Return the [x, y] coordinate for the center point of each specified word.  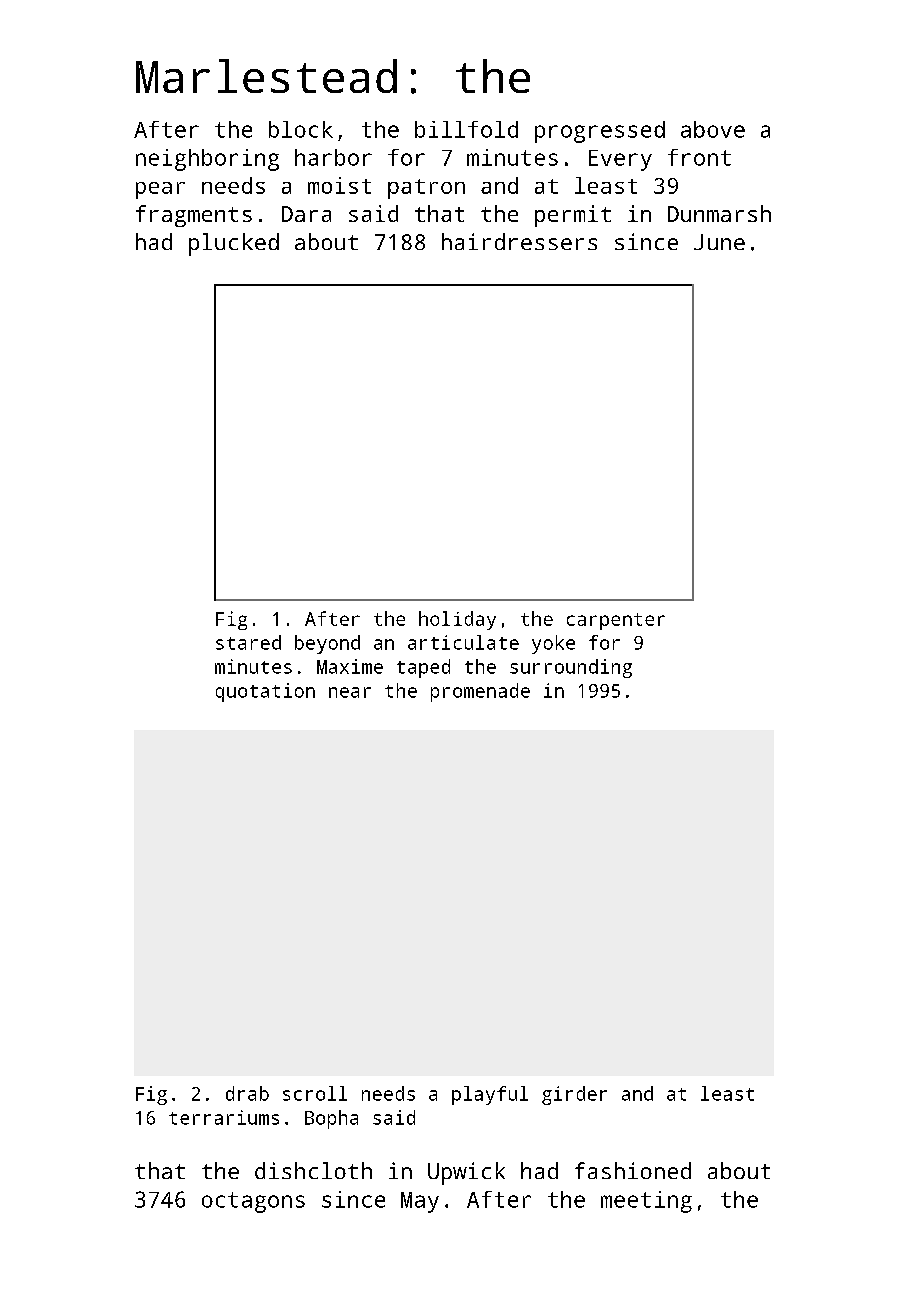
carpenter [616, 621]
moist [339, 185]
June [719, 242]
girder [574, 1095]
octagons [253, 1202]
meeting [646, 1202]
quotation [265, 692]
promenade [480, 692]
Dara [306, 214]
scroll [315, 1093]
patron [426, 189]
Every [620, 160]
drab [247, 1093]
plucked [234, 244]
